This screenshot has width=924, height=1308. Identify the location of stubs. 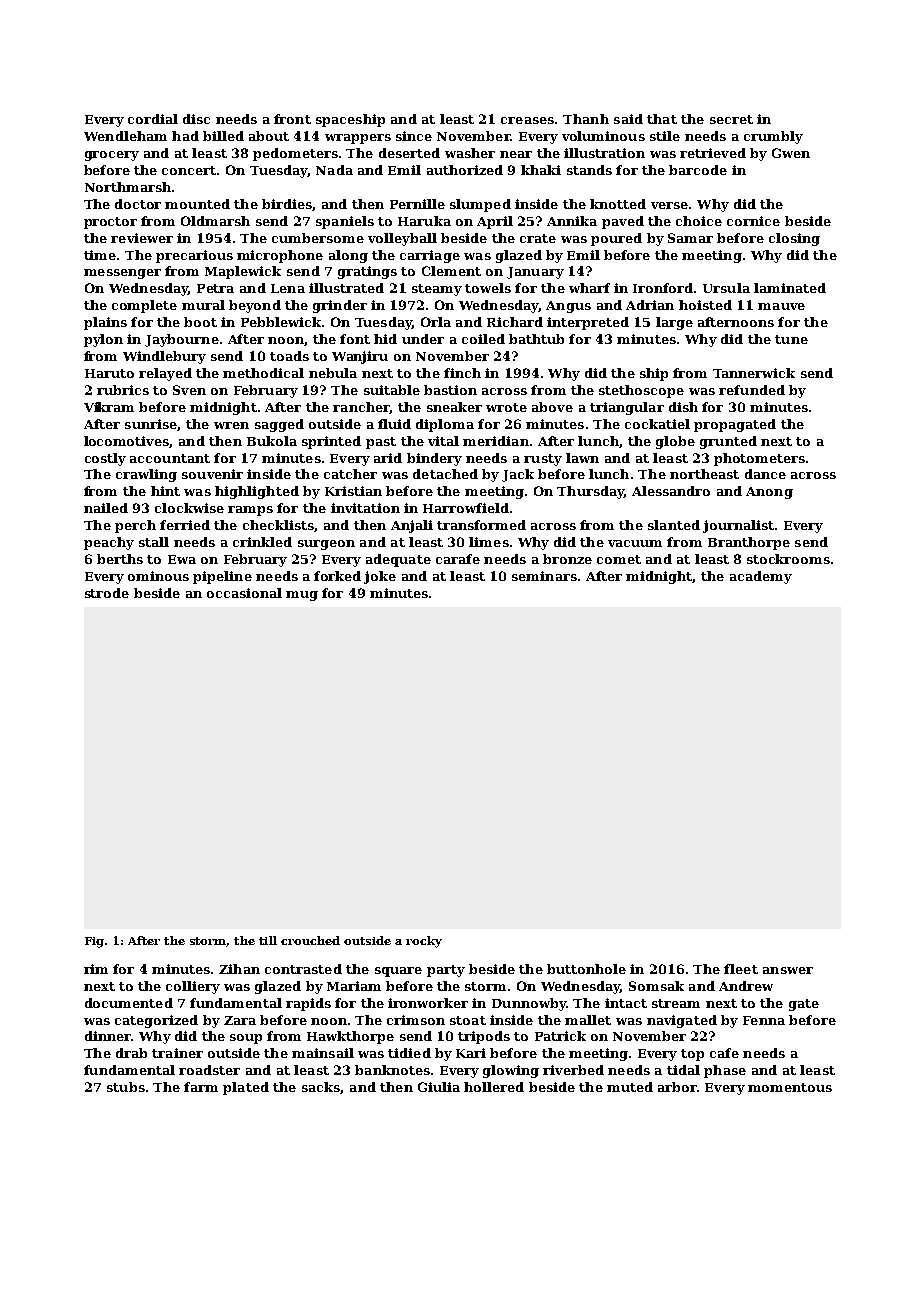
(126, 1087).
